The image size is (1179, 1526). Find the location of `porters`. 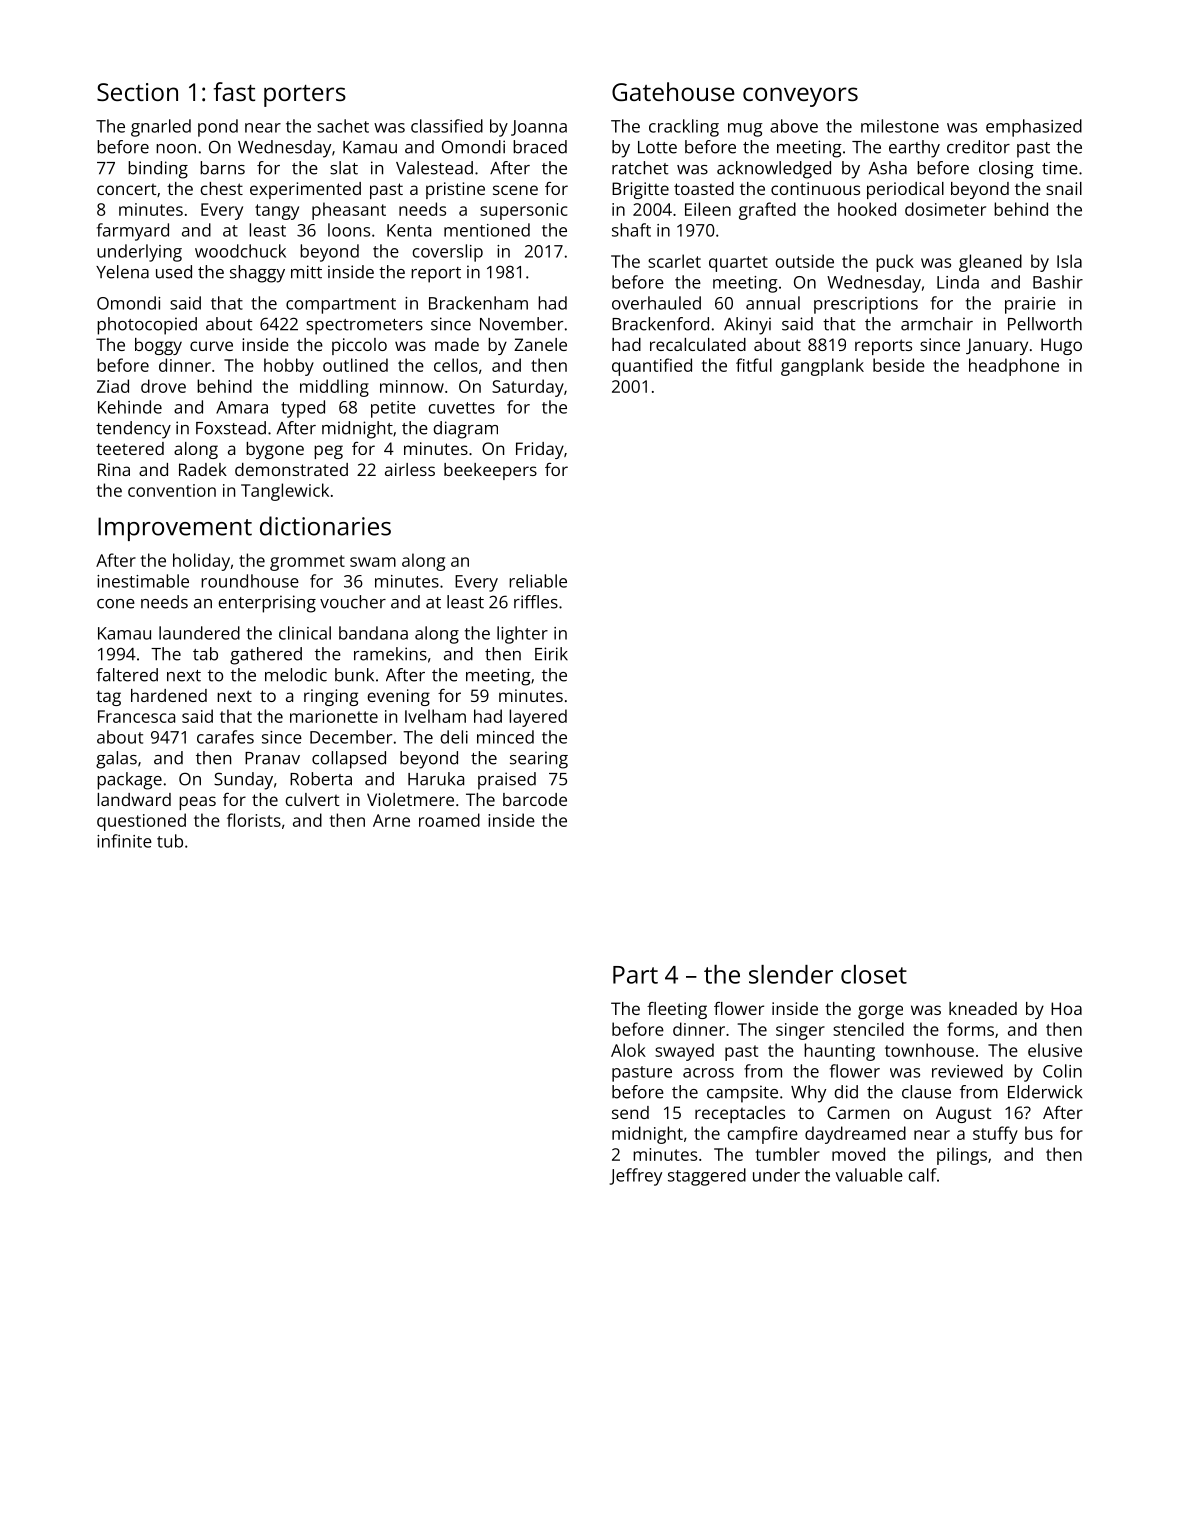

porters is located at coordinates (305, 96).
